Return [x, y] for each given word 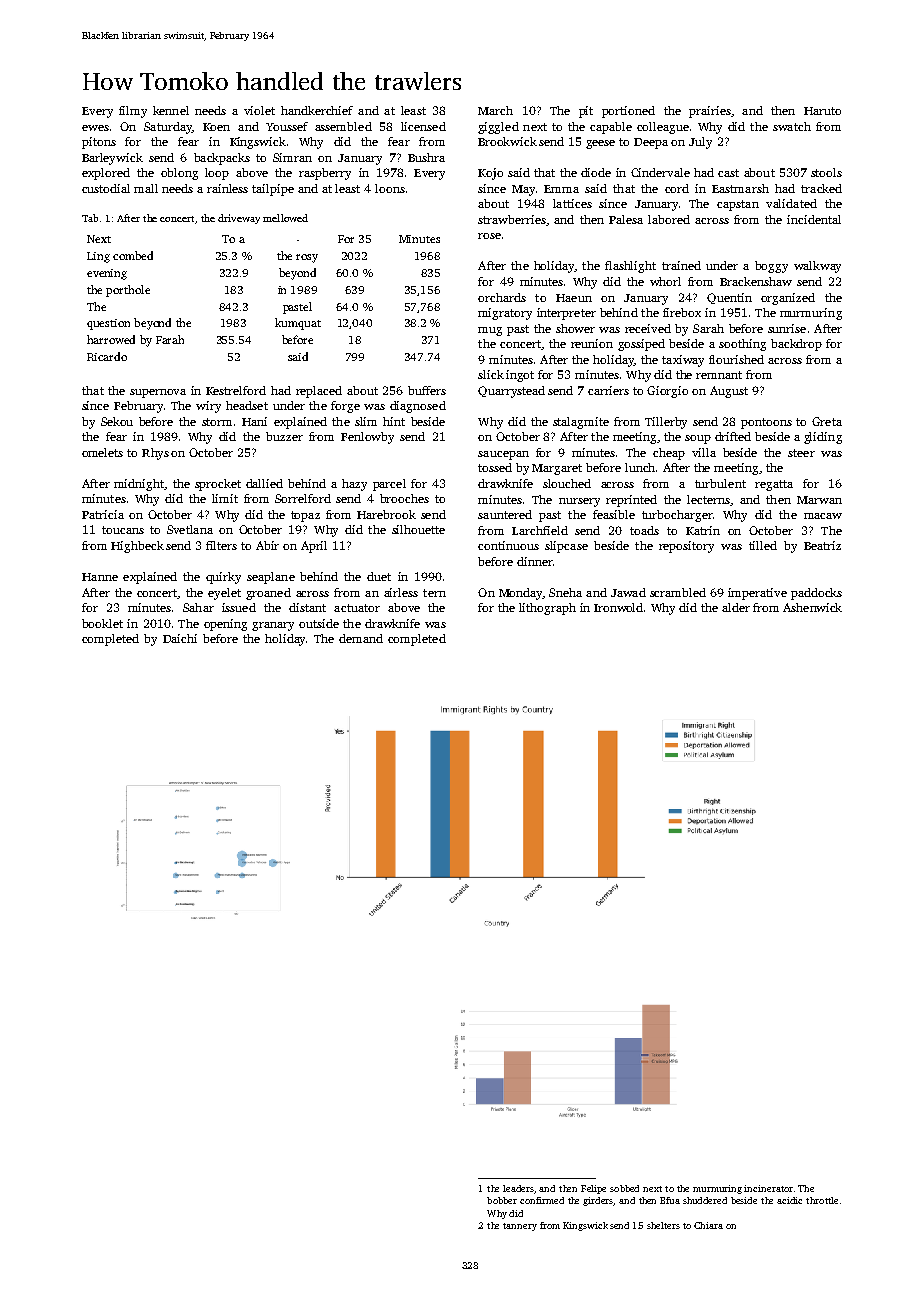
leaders [519, 1189]
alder [736, 607]
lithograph [547, 609]
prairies [710, 112]
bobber [502, 1200]
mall [146, 188]
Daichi [180, 638]
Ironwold [618, 607]
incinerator [768, 1188]
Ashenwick [812, 607]
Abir [267, 545]
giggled [498, 128]
